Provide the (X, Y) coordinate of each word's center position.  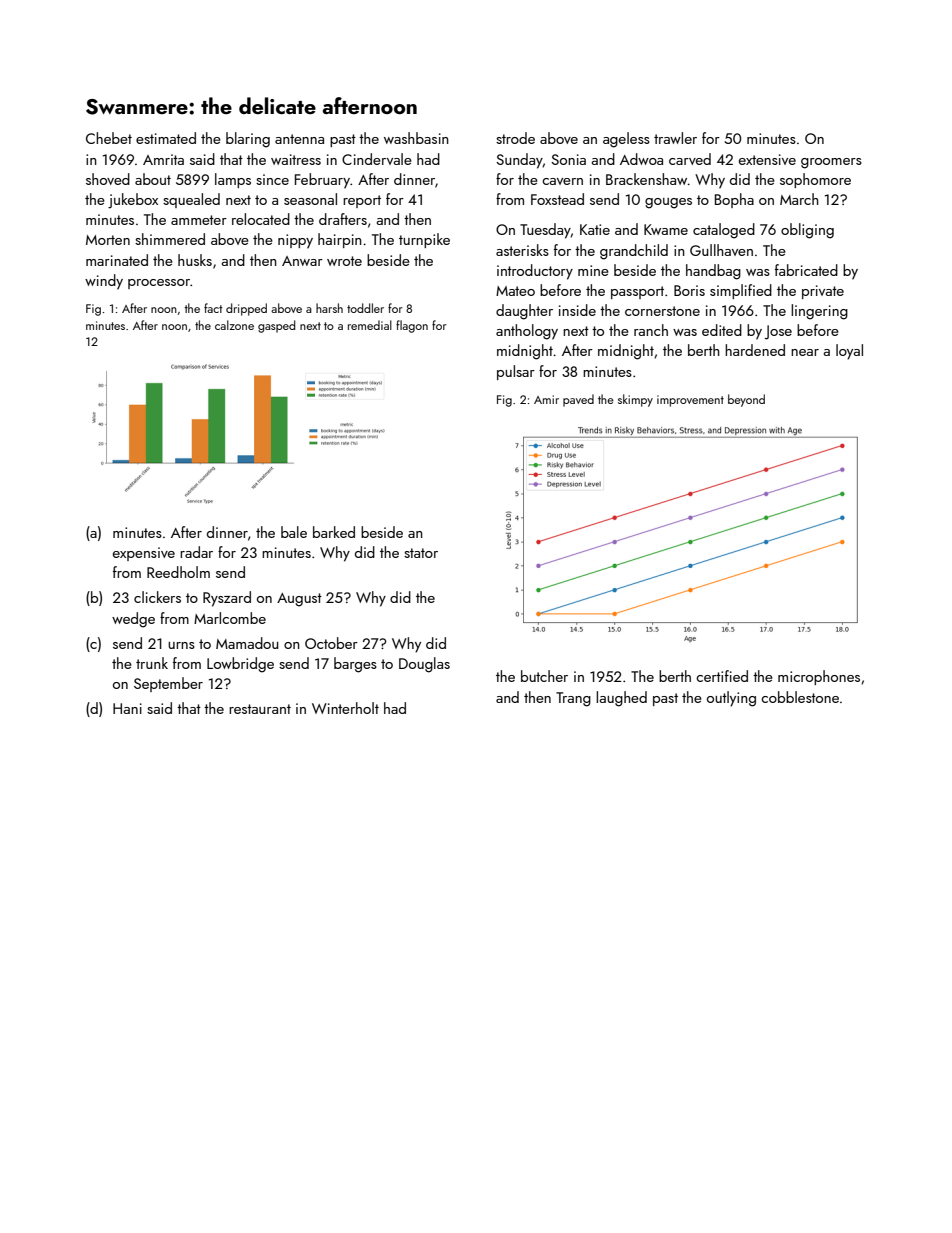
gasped (276, 326)
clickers (157, 597)
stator (421, 553)
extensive (767, 159)
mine (593, 270)
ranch (651, 330)
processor (159, 284)
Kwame (666, 229)
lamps (233, 180)
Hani (127, 708)
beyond (746, 400)
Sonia (568, 159)
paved (578, 400)
